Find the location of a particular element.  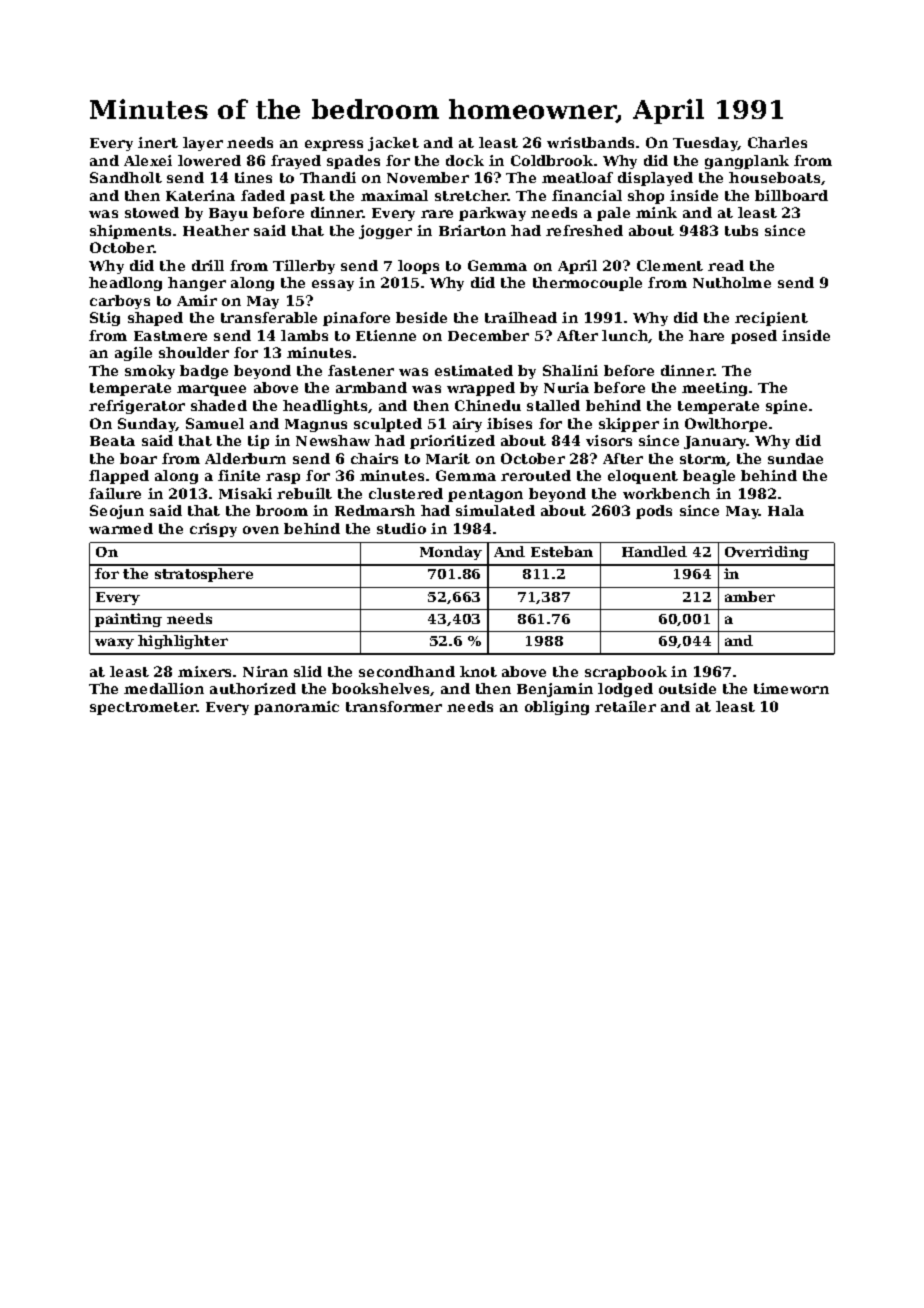

wristbands is located at coordinates (590, 142).
